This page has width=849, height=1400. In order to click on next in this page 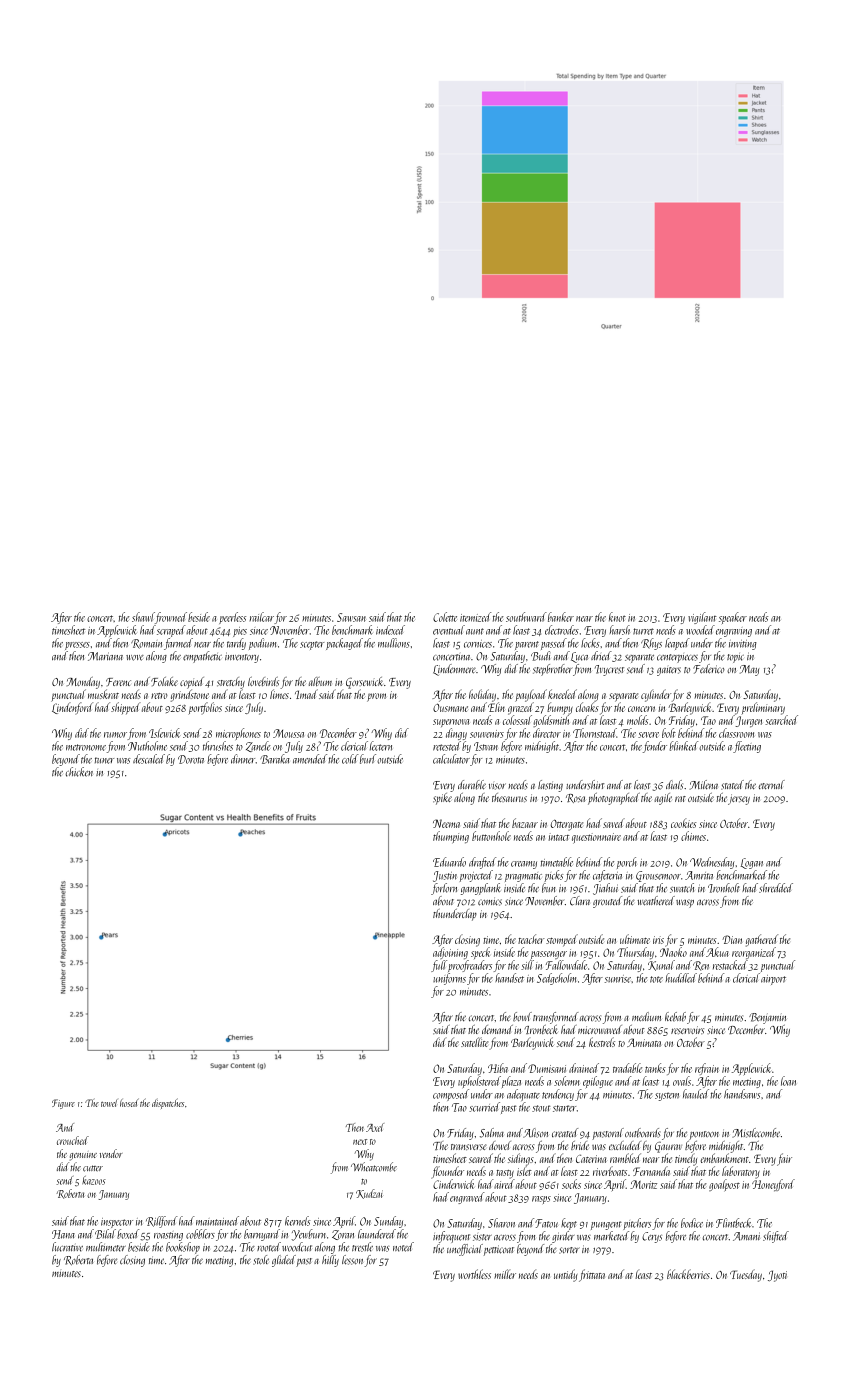, I will do `click(360, 1142)`.
